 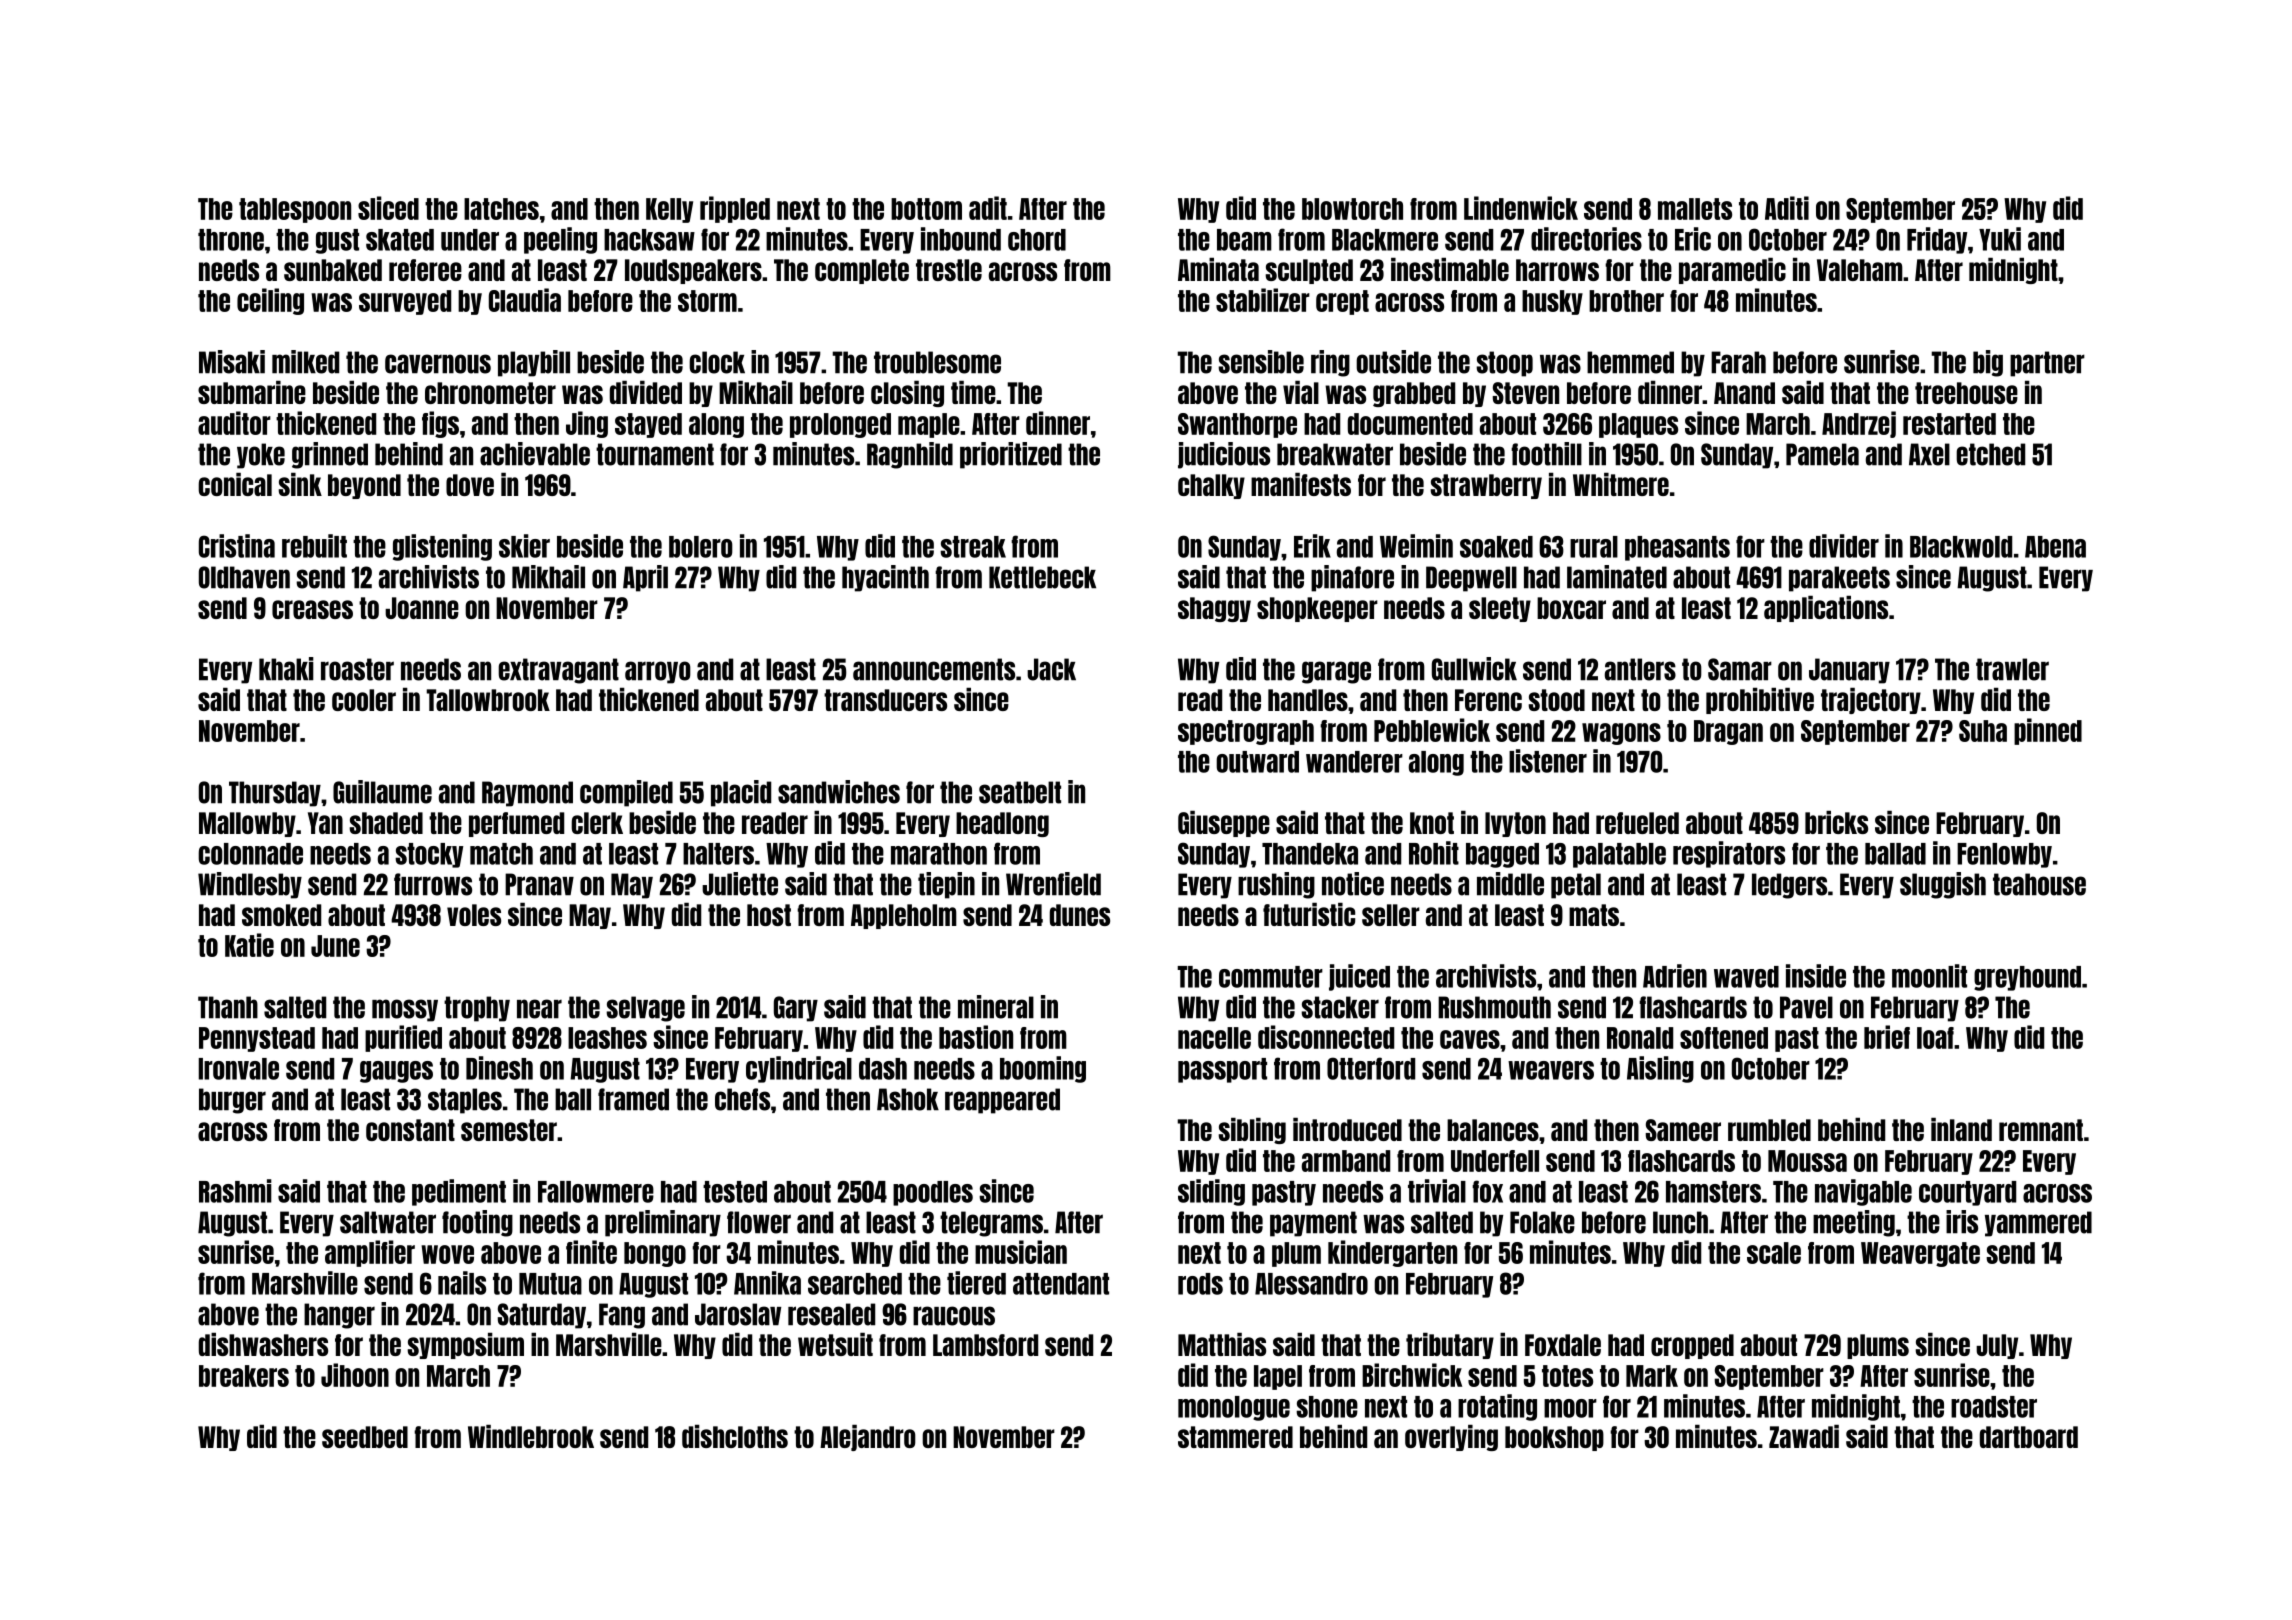 What do you see at coordinates (1222, 1070) in the screenshot?
I see `passport` at bounding box center [1222, 1070].
